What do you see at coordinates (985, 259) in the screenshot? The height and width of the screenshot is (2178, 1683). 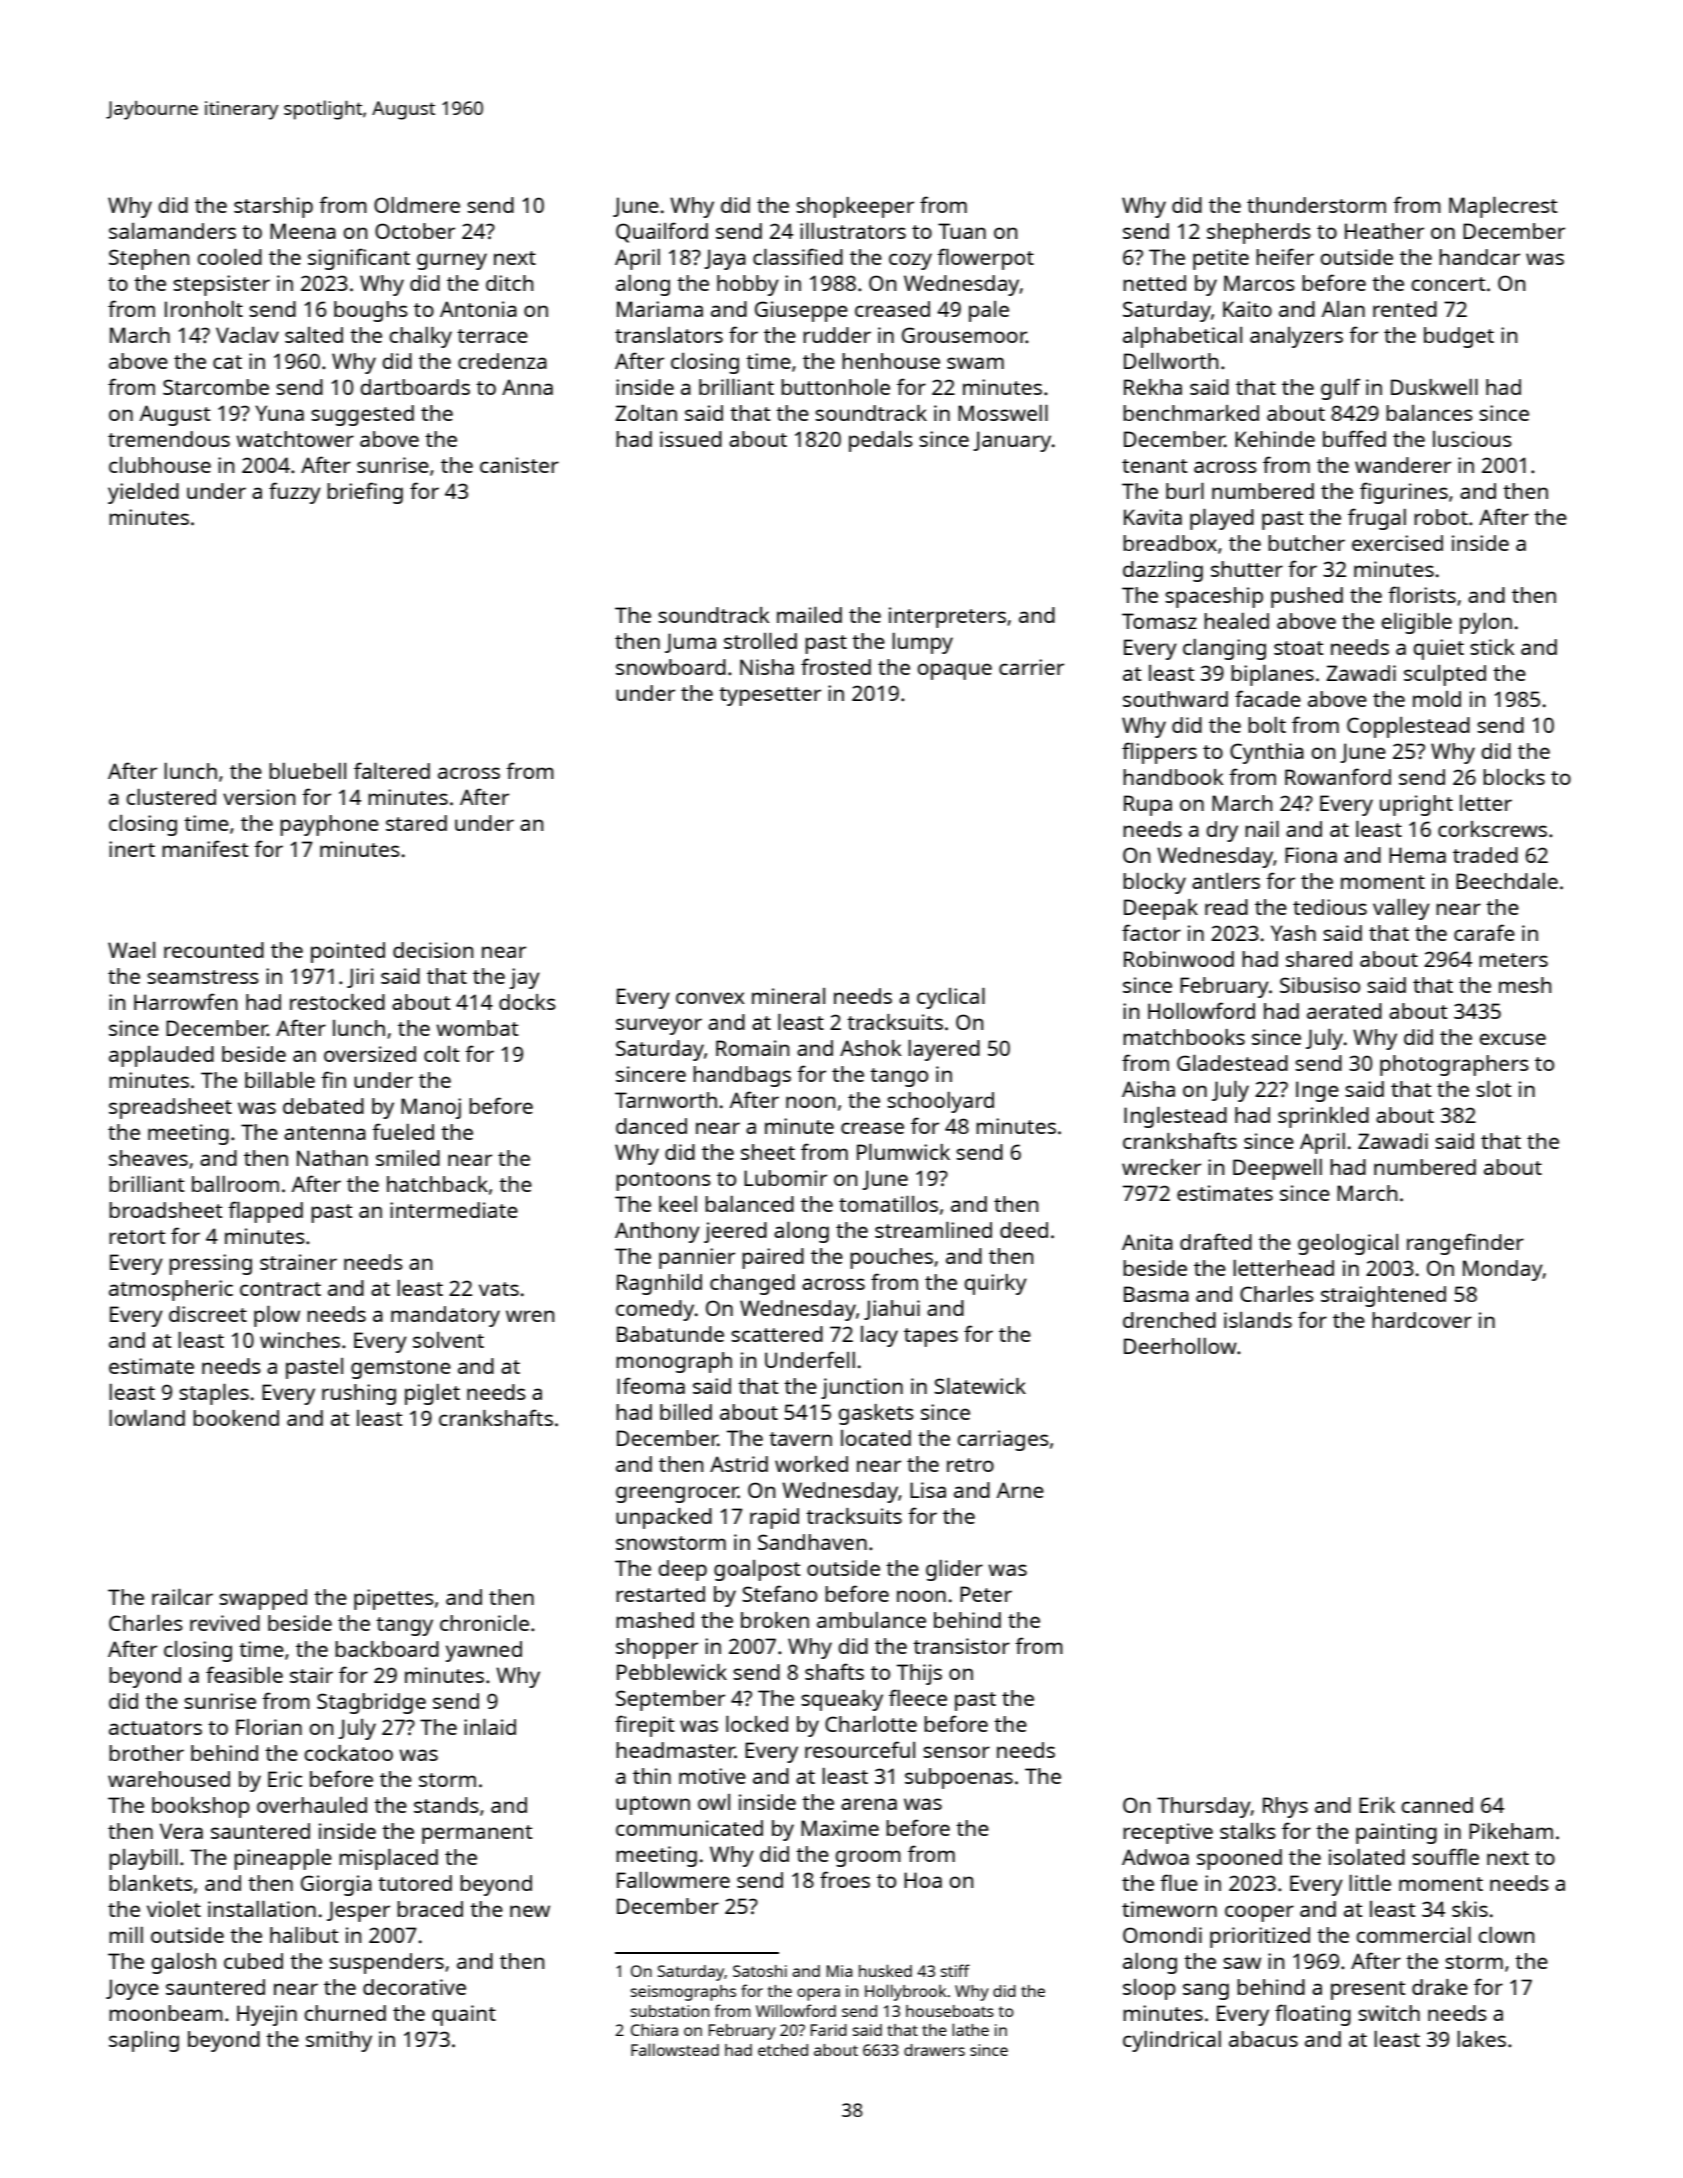 I see `flowerpot` at bounding box center [985, 259].
